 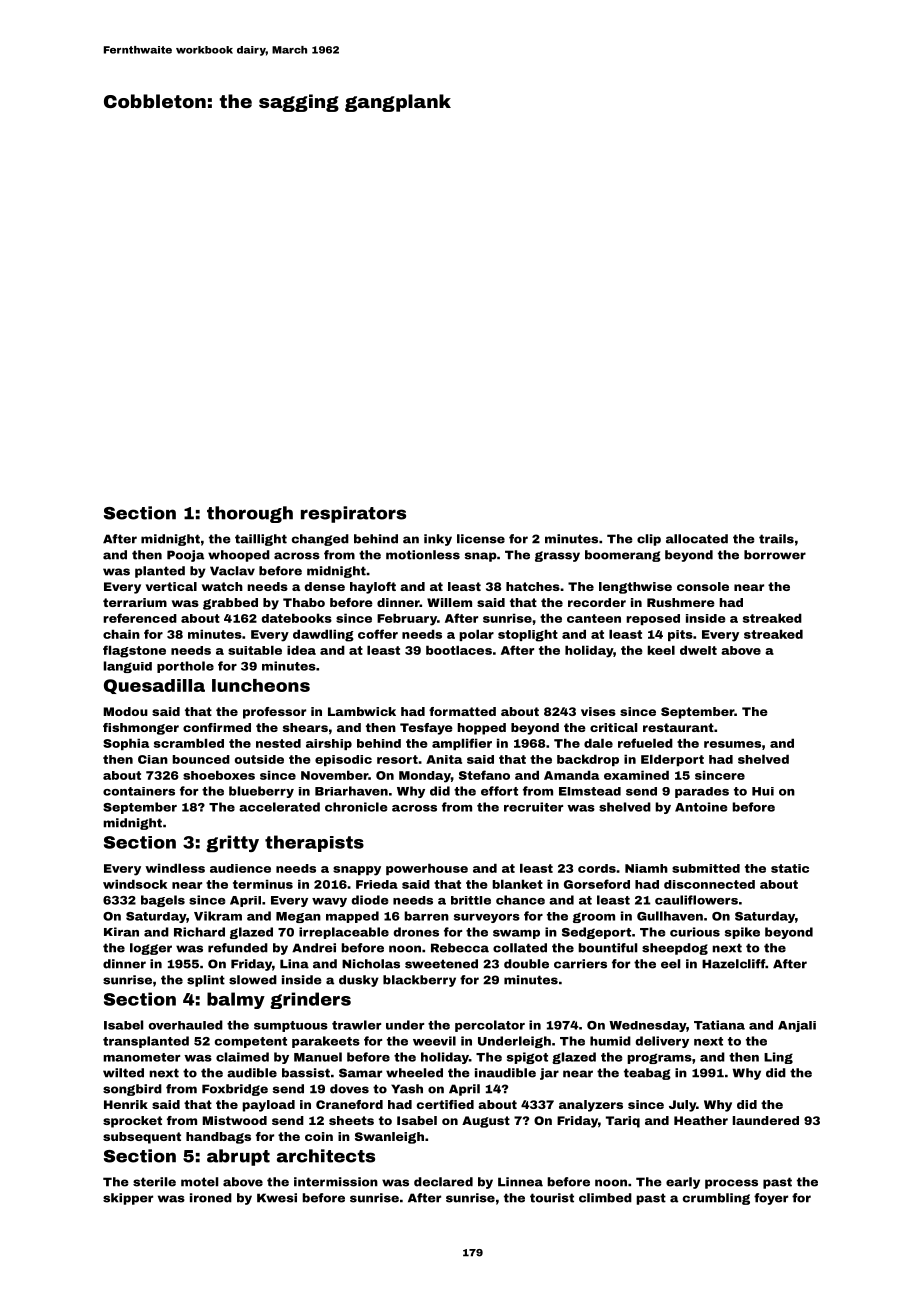 What do you see at coordinates (277, 1198) in the screenshot?
I see `Kwesi` at bounding box center [277, 1198].
